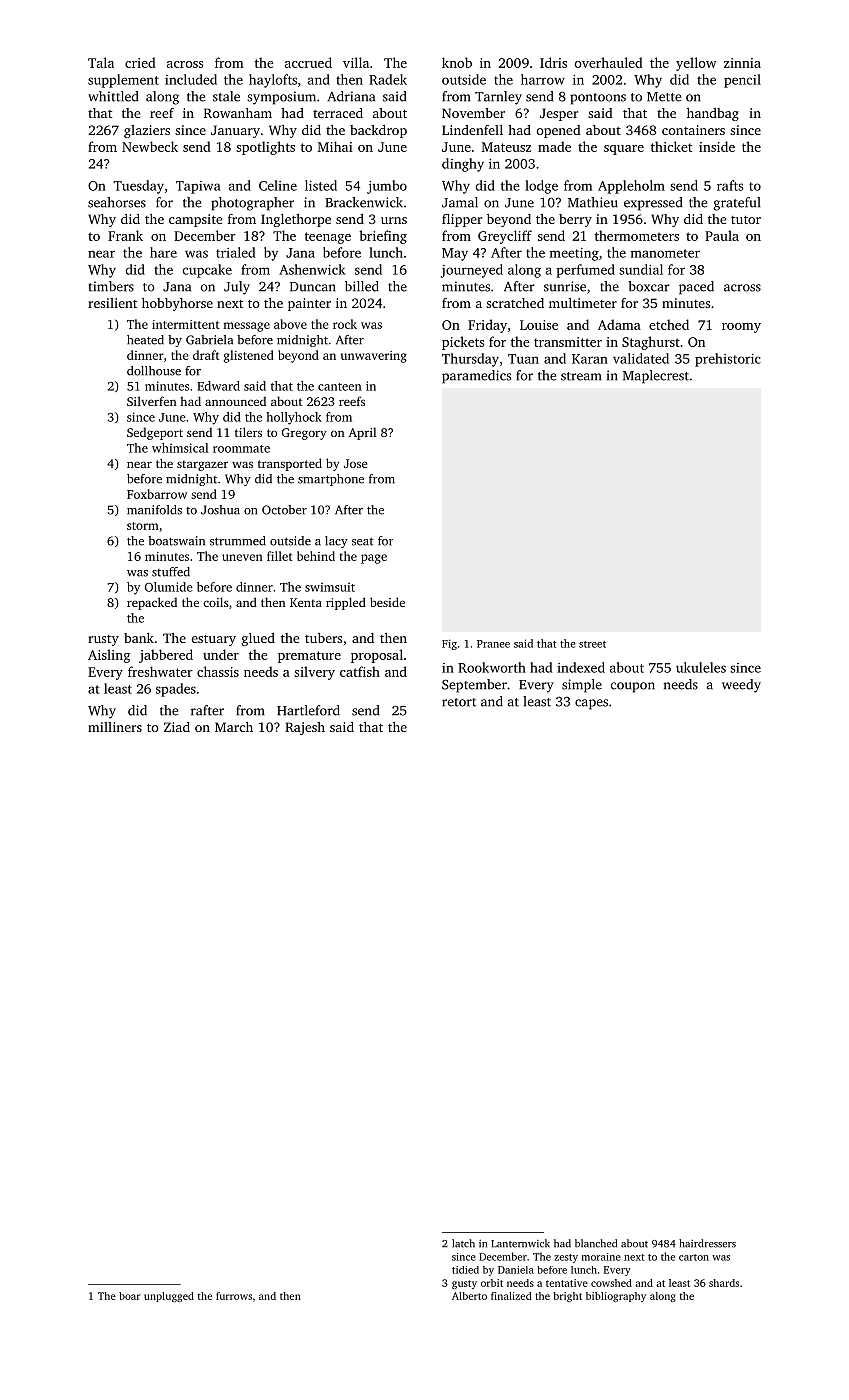 The image size is (849, 1400). What do you see at coordinates (129, 1296) in the screenshot?
I see `boar` at bounding box center [129, 1296].
